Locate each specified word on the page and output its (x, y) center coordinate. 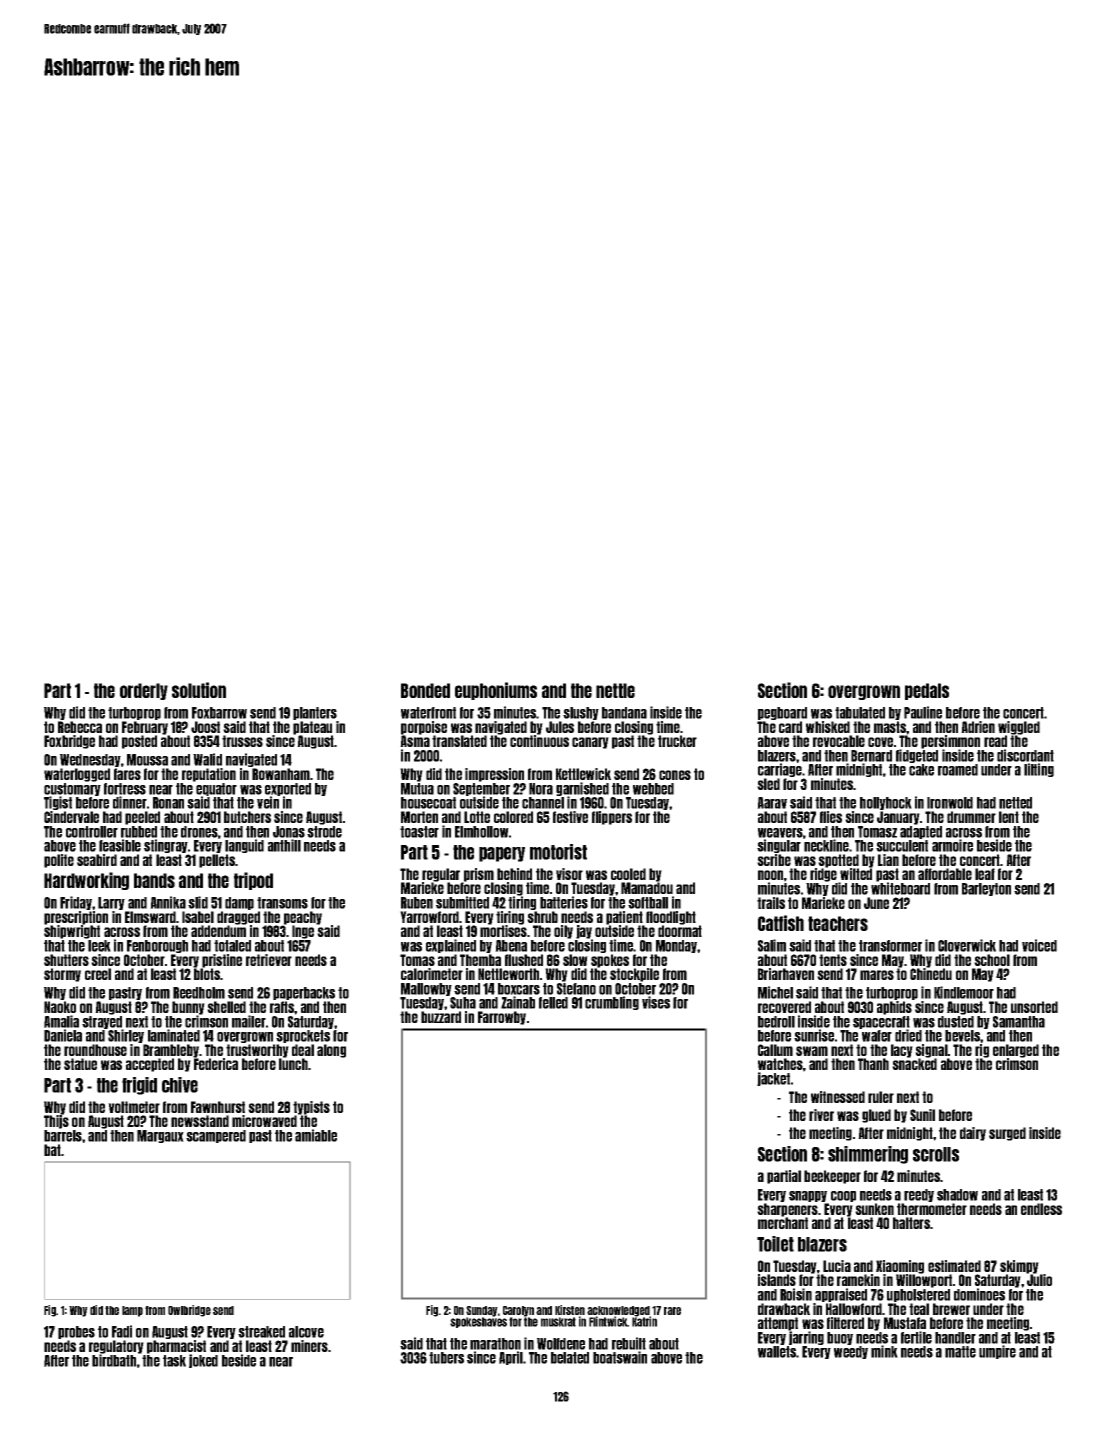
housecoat (428, 803)
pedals (927, 691)
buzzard (441, 1017)
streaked (261, 1332)
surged (1007, 1134)
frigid (139, 1086)
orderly (144, 691)
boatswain (620, 1357)
